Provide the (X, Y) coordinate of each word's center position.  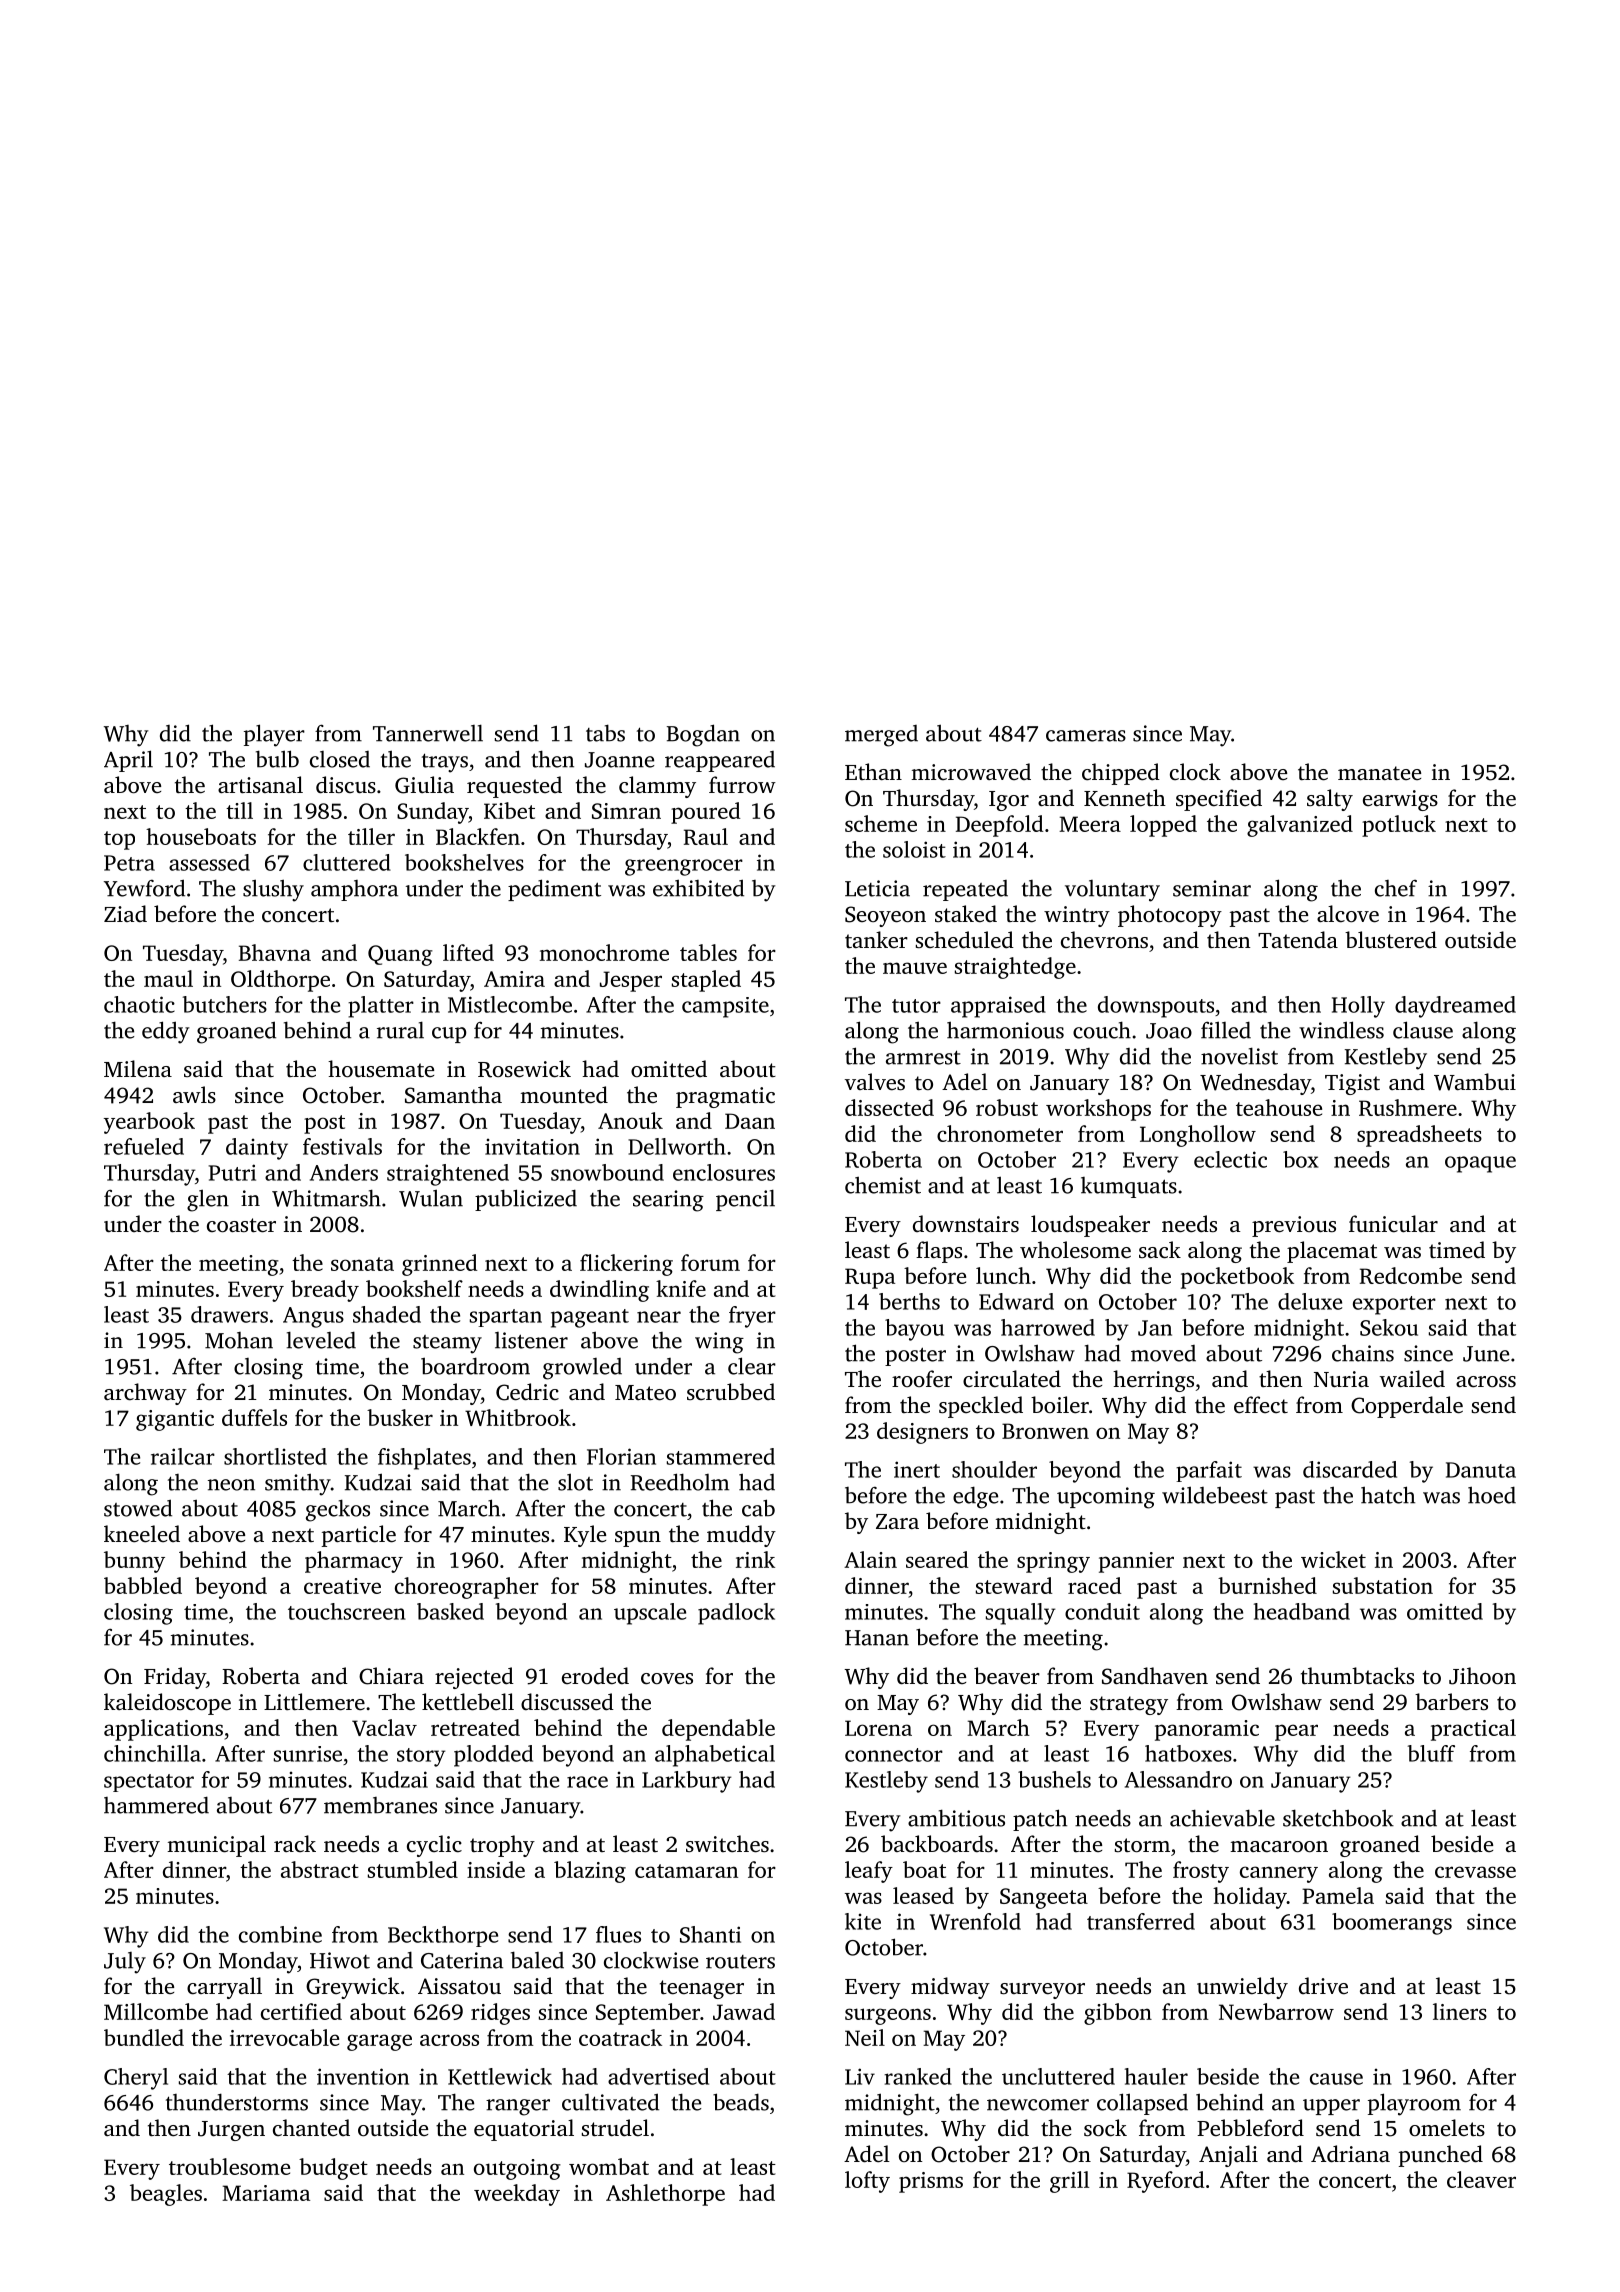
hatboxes (1188, 1753)
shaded (387, 1314)
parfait (1209, 1471)
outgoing (517, 2169)
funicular (1393, 1224)
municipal (216, 1846)
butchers (225, 1004)
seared (937, 1559)
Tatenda (1298, 939)
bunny (134, 1562)
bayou (914, 1330)
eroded (595, 1675)
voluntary (1112, 891)
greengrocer (684, 867)
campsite (725, 1007)
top (119, 840)
